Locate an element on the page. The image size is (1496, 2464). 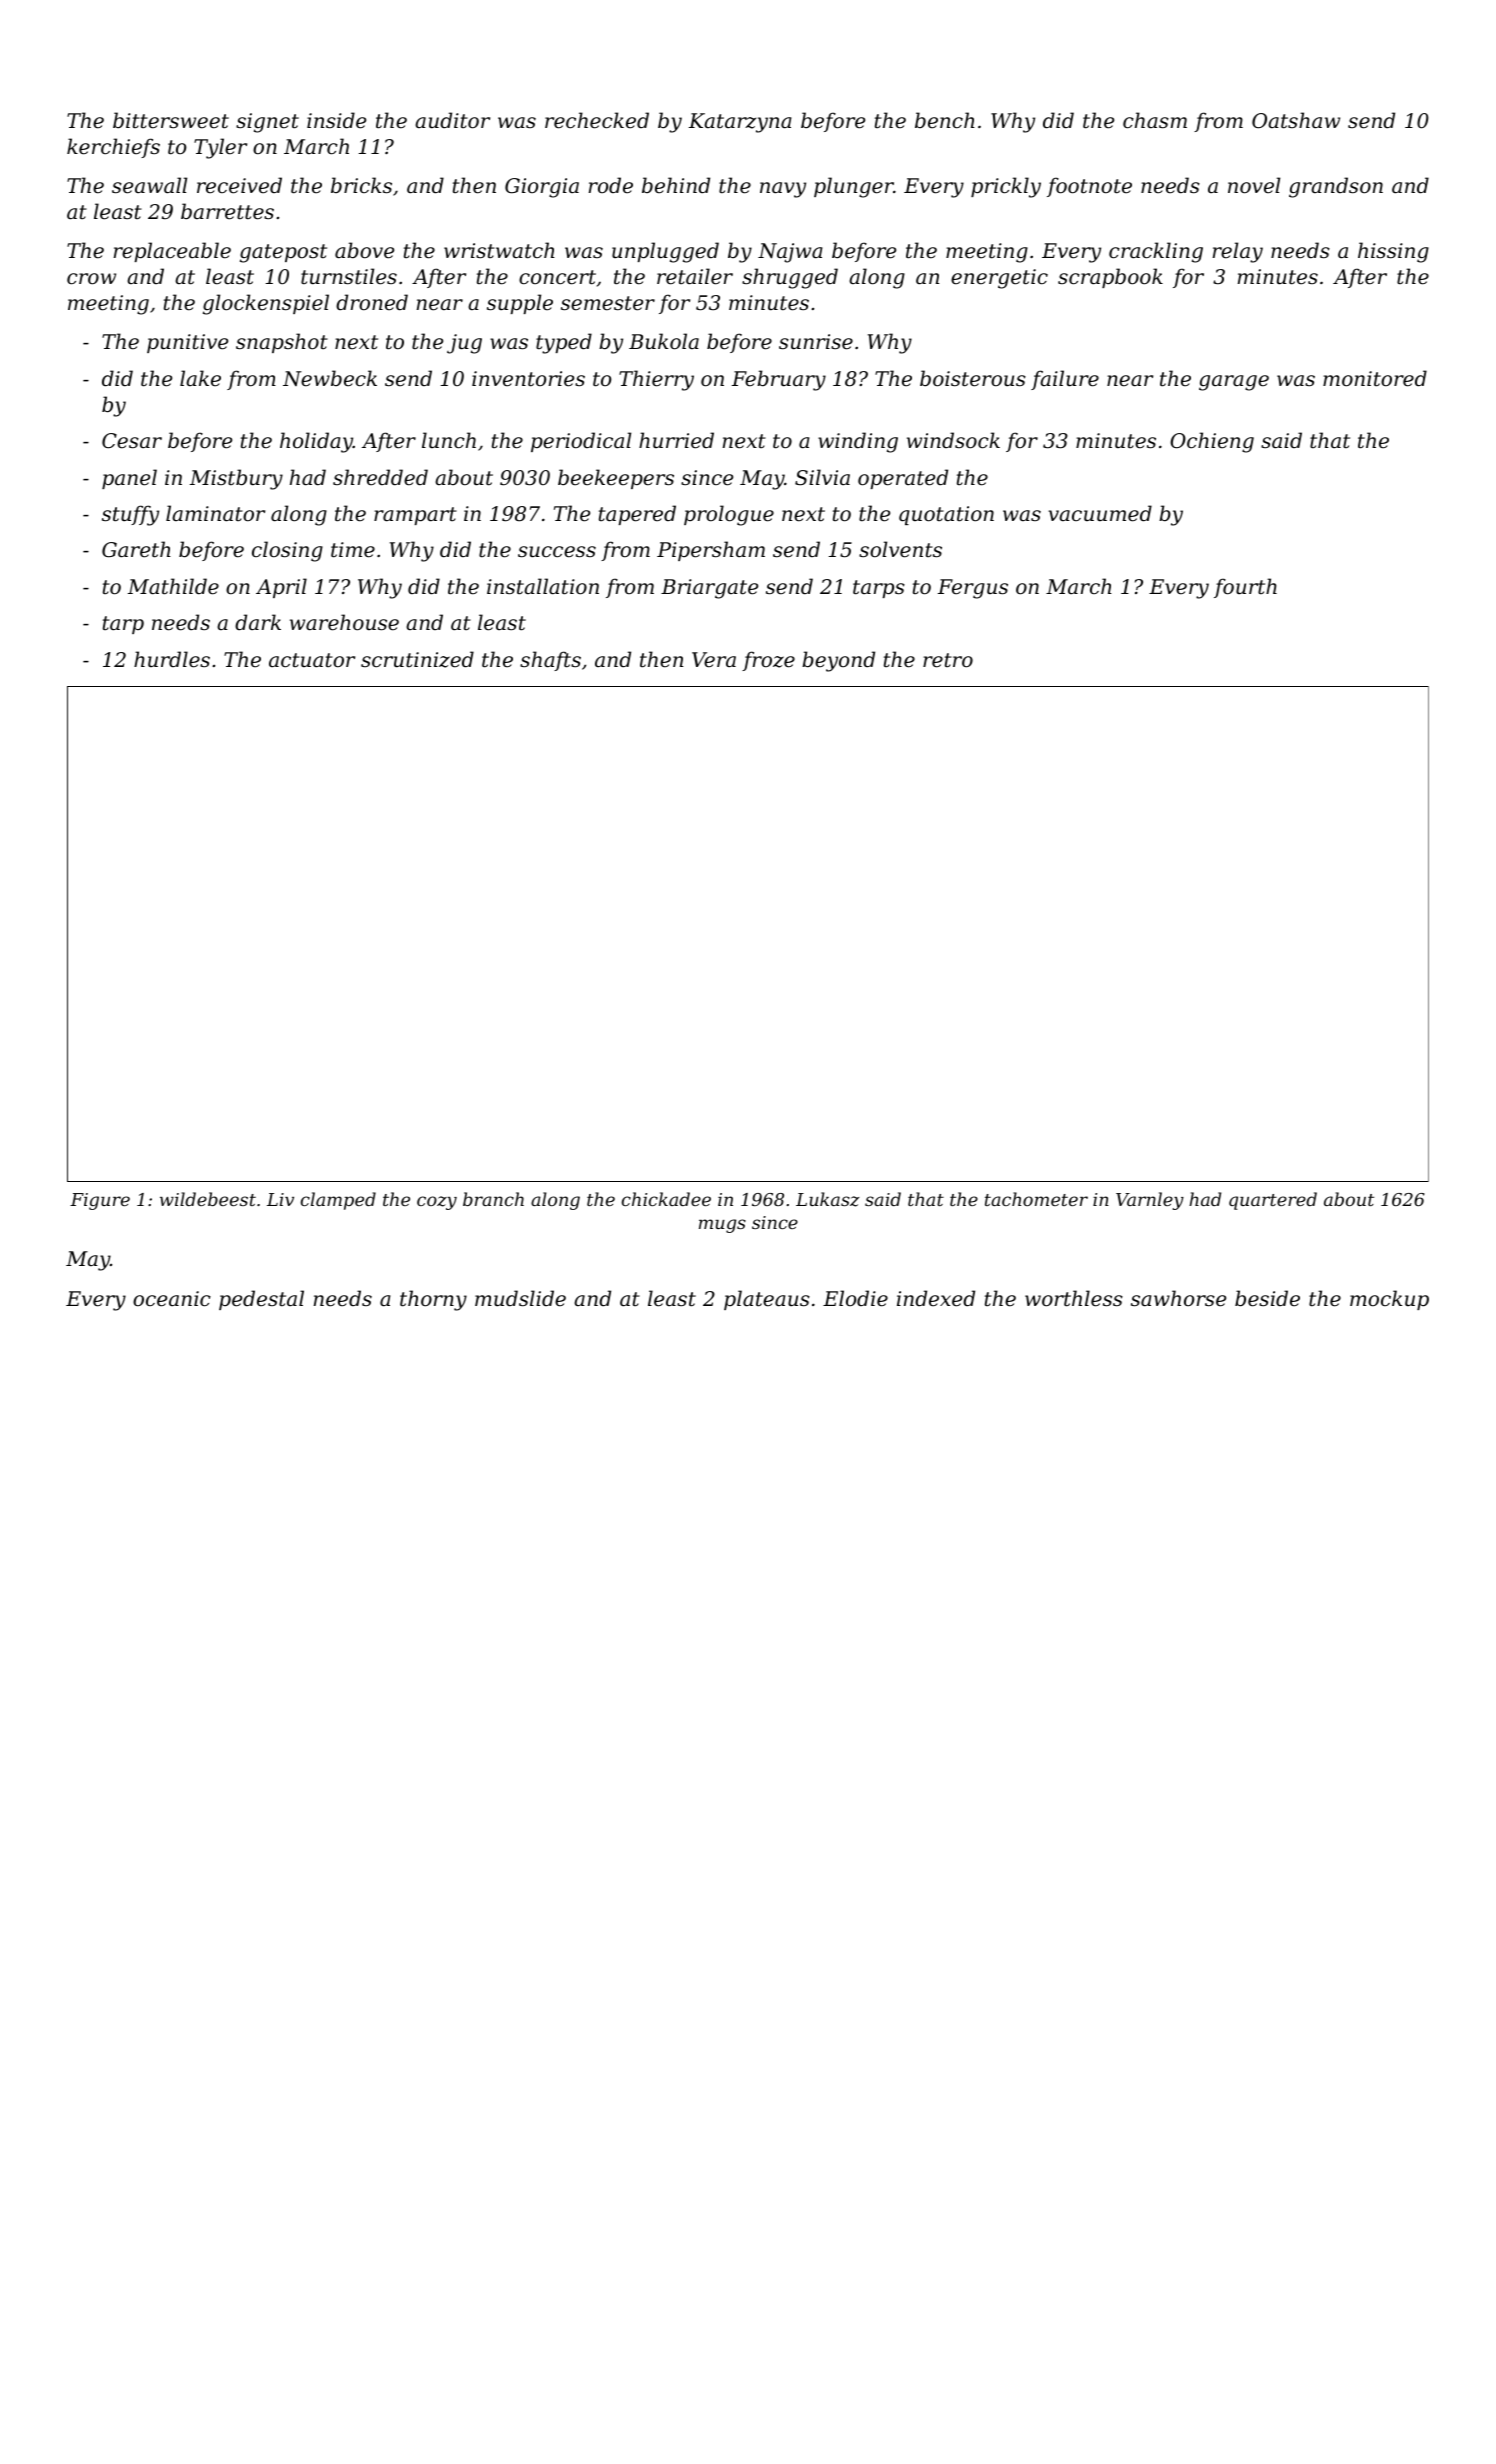
actuator is located at coordinates (312, 660).
